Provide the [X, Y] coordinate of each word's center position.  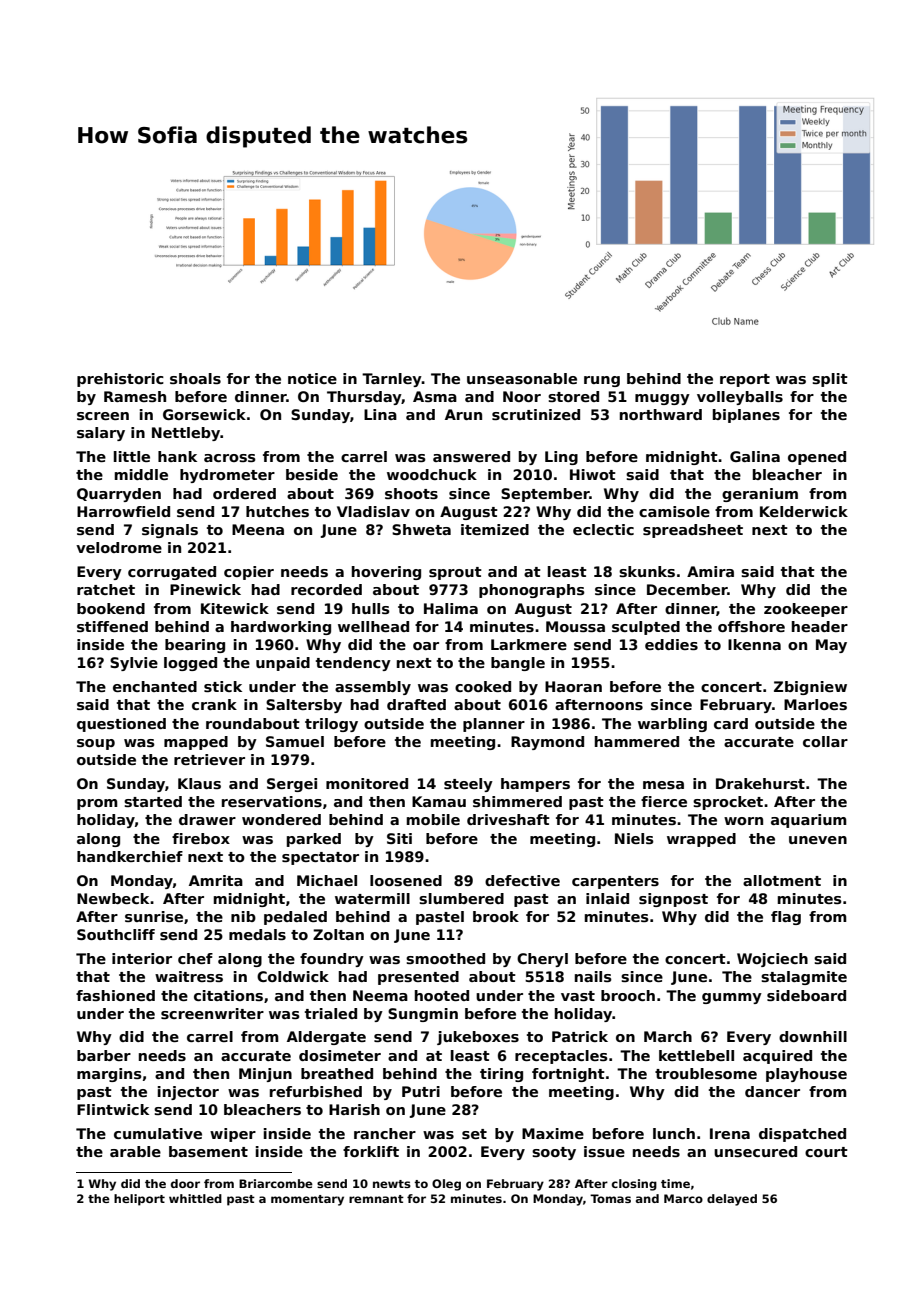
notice [312, 378]
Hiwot [593, 474]
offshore [751, 626]
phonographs [532, 591]
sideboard [806, 995]
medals [257, 934]
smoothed [445, 958]
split [830, 380]
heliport [139, 1200]
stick [223, 686]
